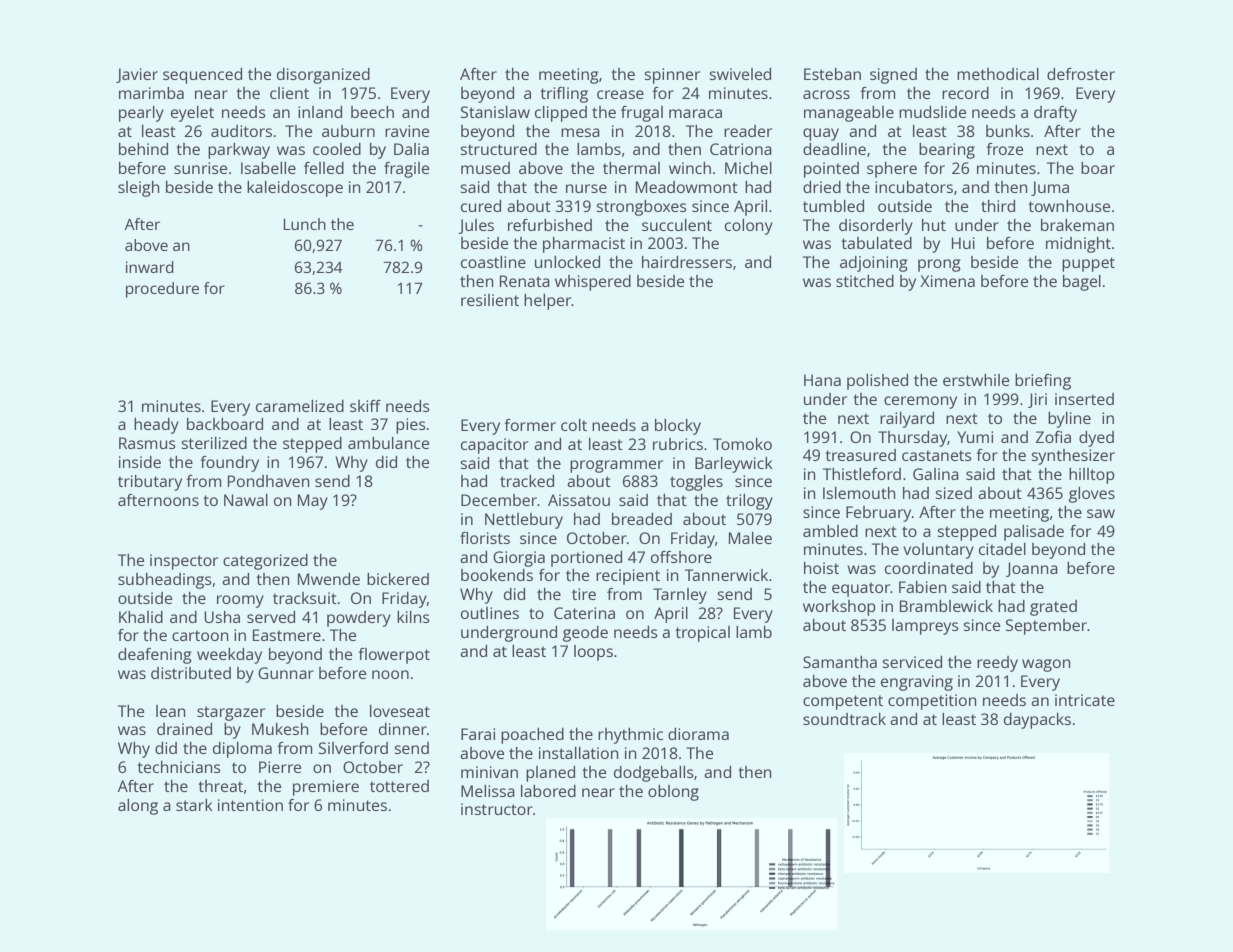 The image size is (1233, 952). Describe the element at coordinates (1081, 74) in the screenshot. I see `defroster` at that location.
